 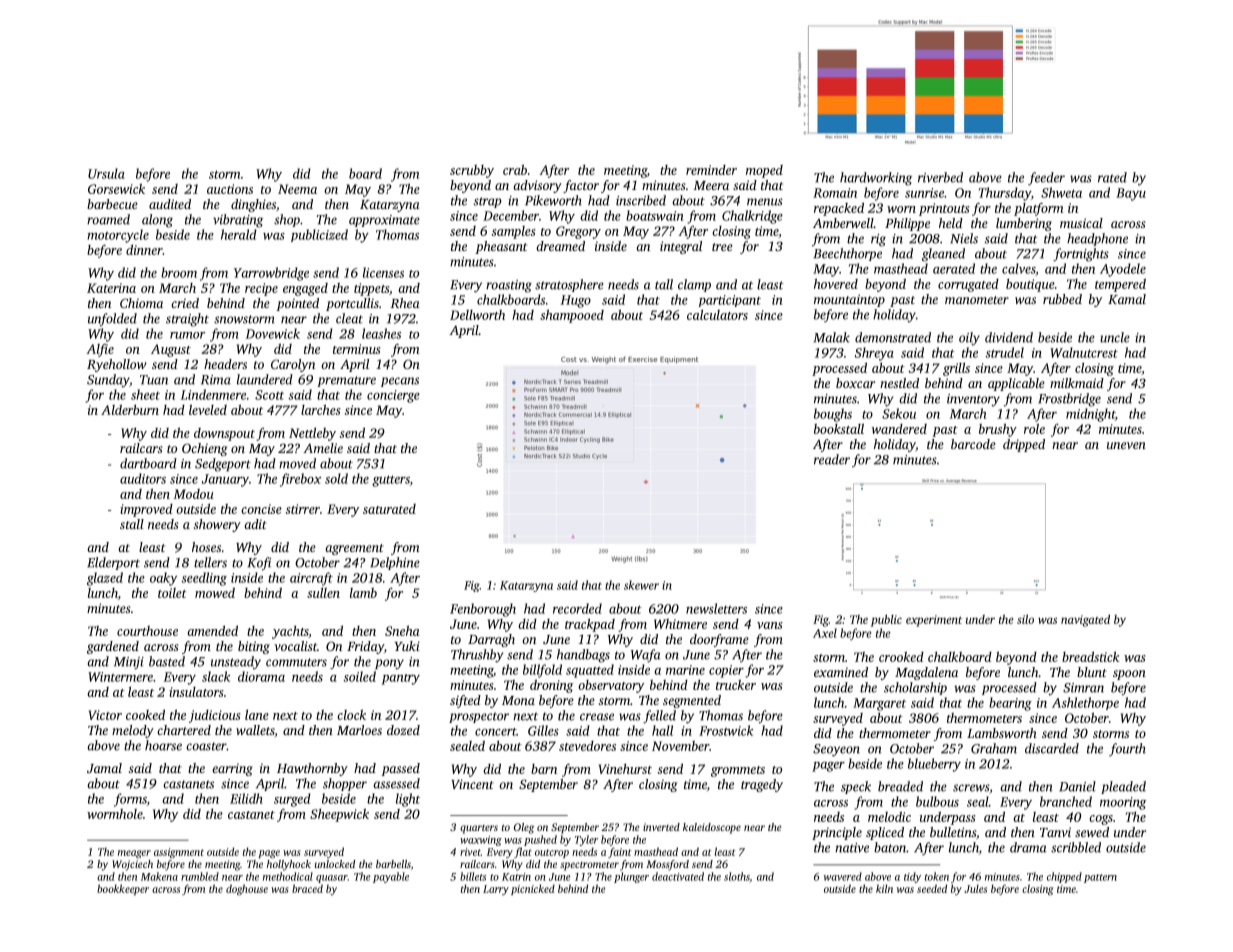 What do you see at coordinates (187, 335) in the screenshot?
I see `rumor` at bounding box center [187, 335].
